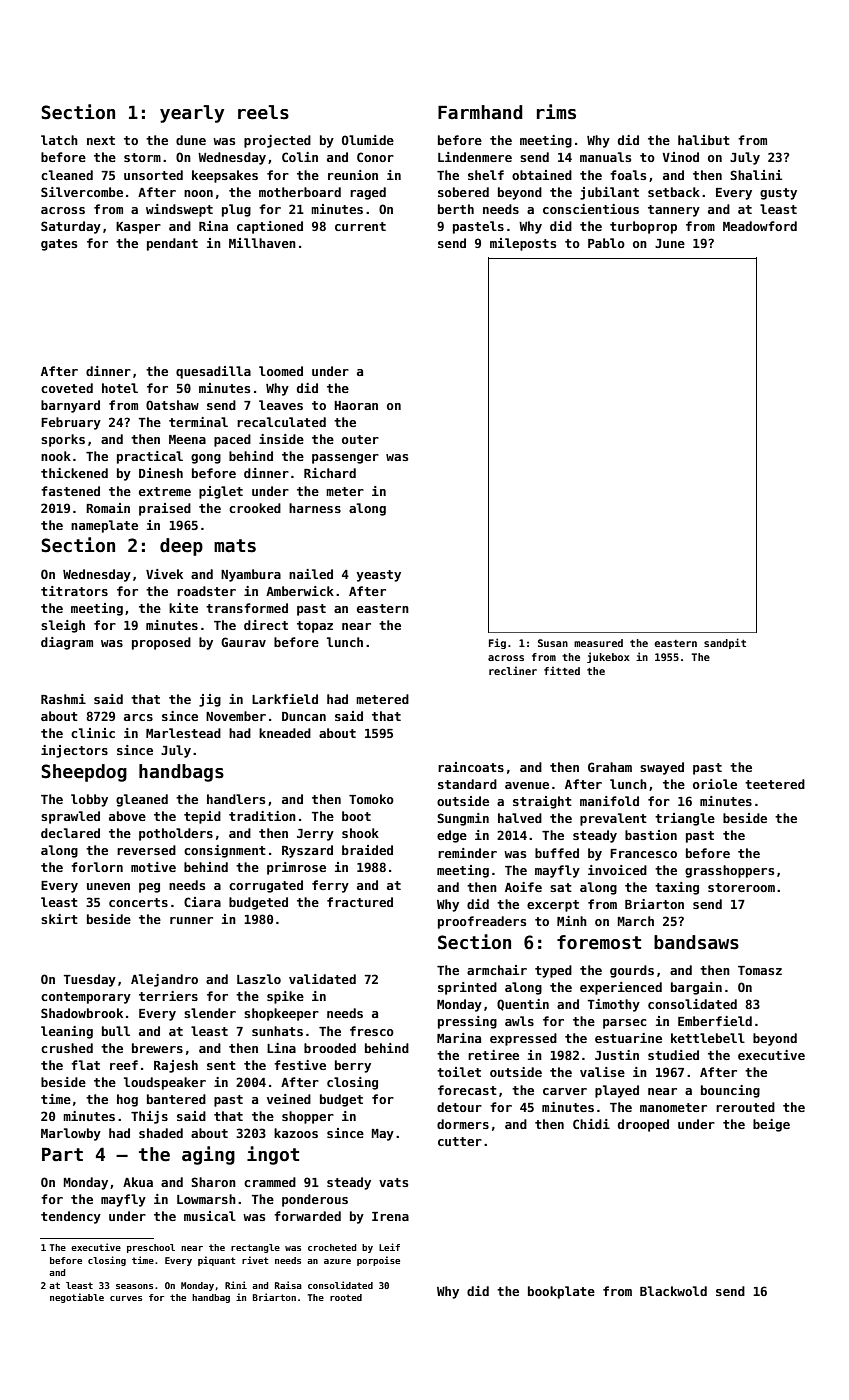 The height and width of the screenshot is (1400, 849). Describe the element at coordinates (562, 670) in the screenshot. I see `fitted` at that location.
